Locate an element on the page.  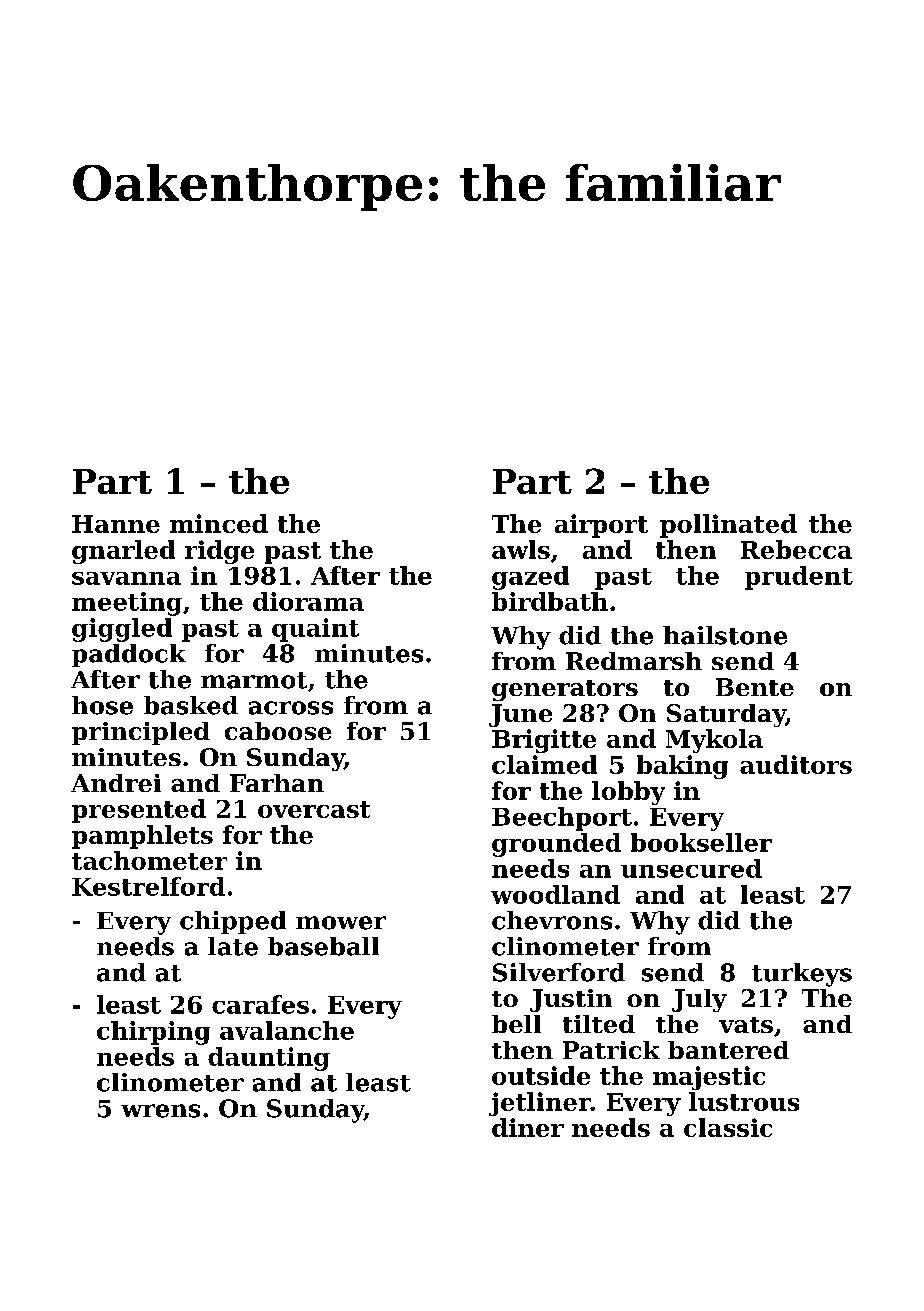
Redmarsh is located at coordinates (634, 661).
